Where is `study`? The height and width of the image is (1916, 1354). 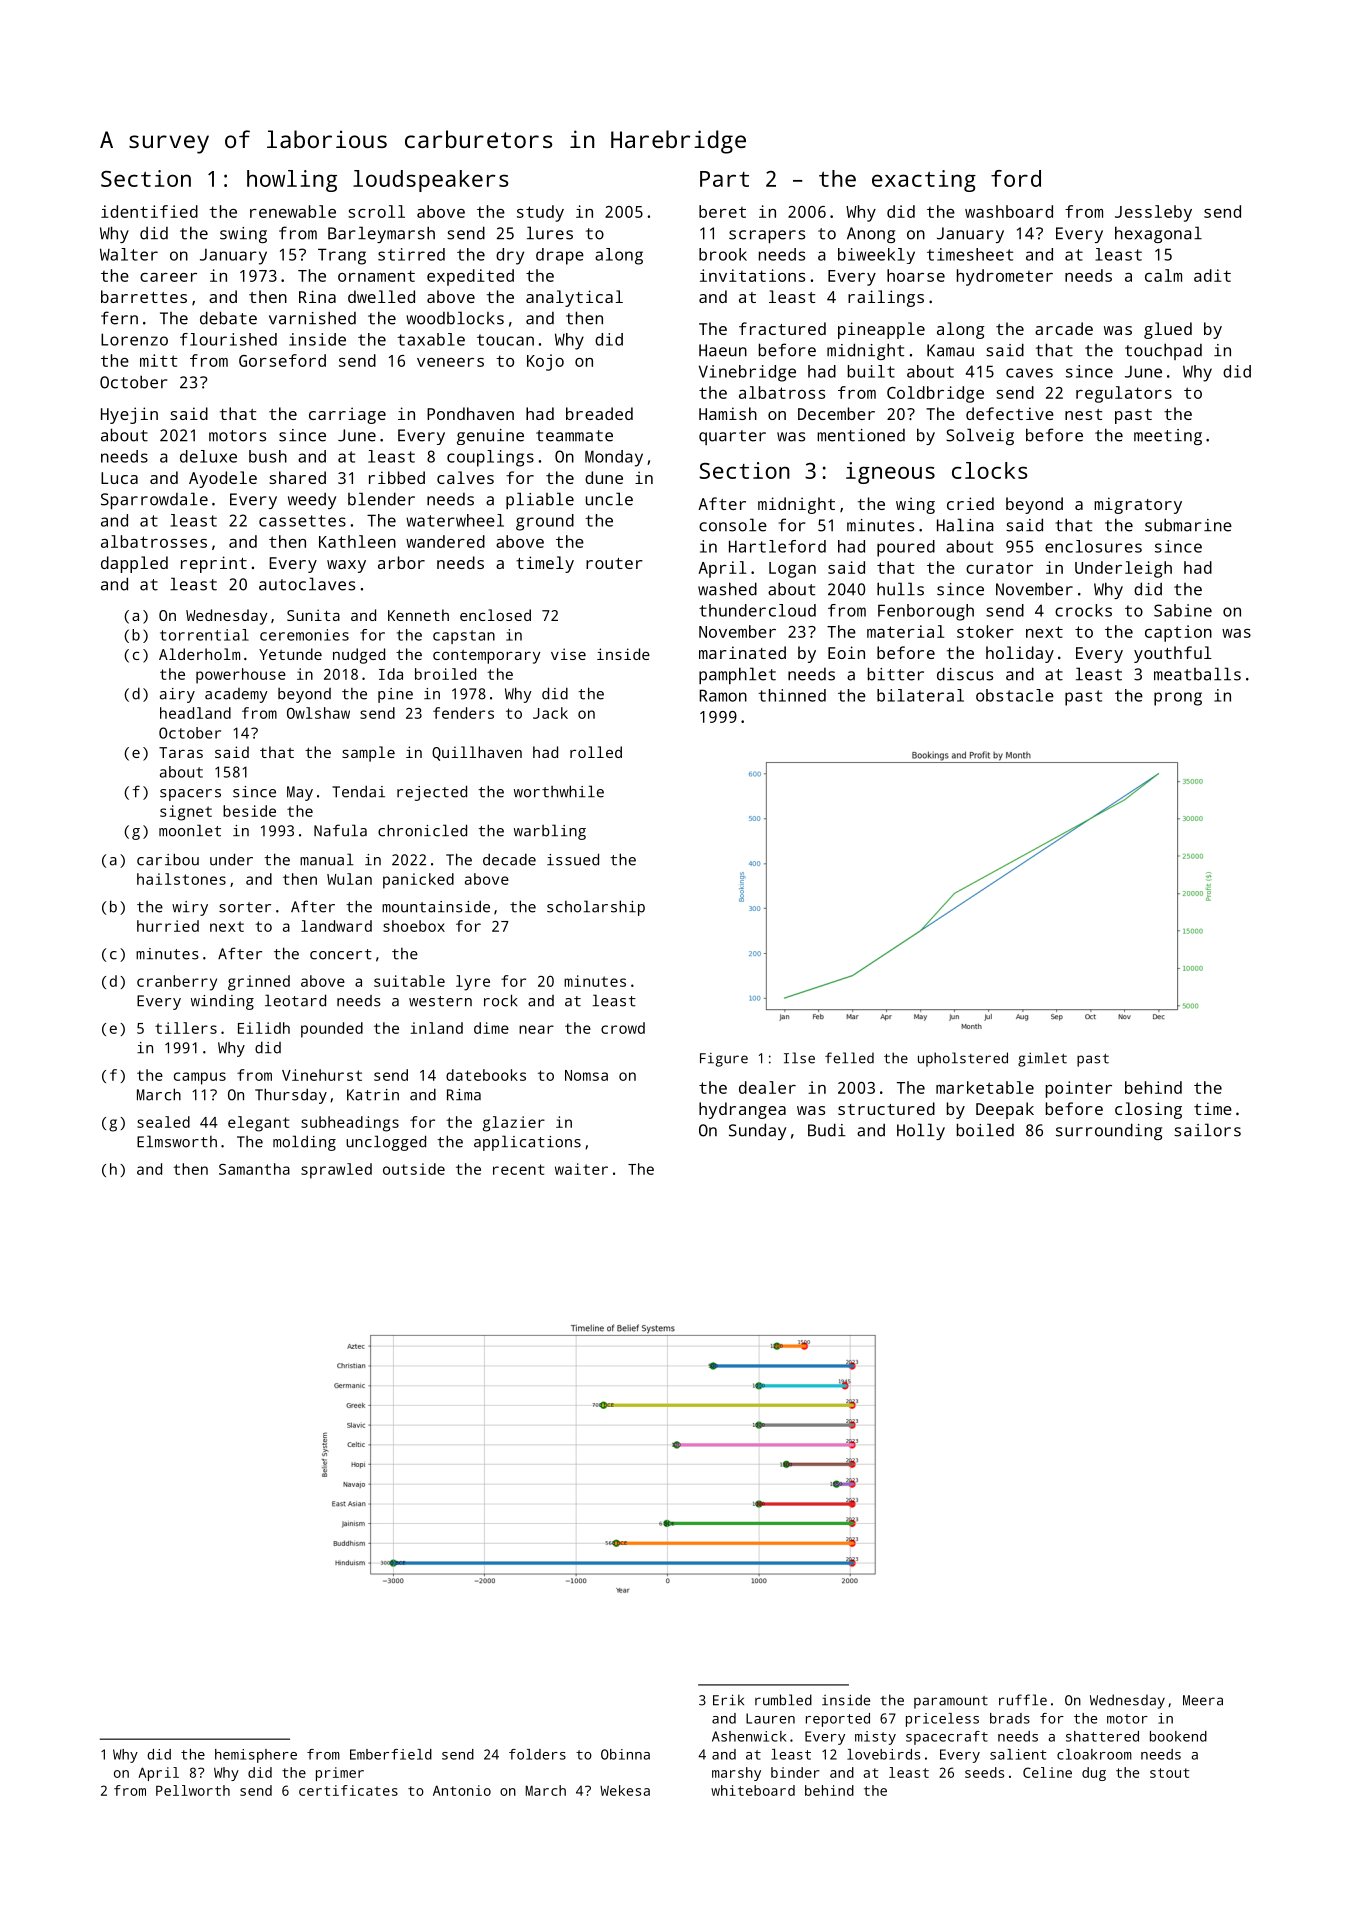 study is located at coordinates (540, 213).
